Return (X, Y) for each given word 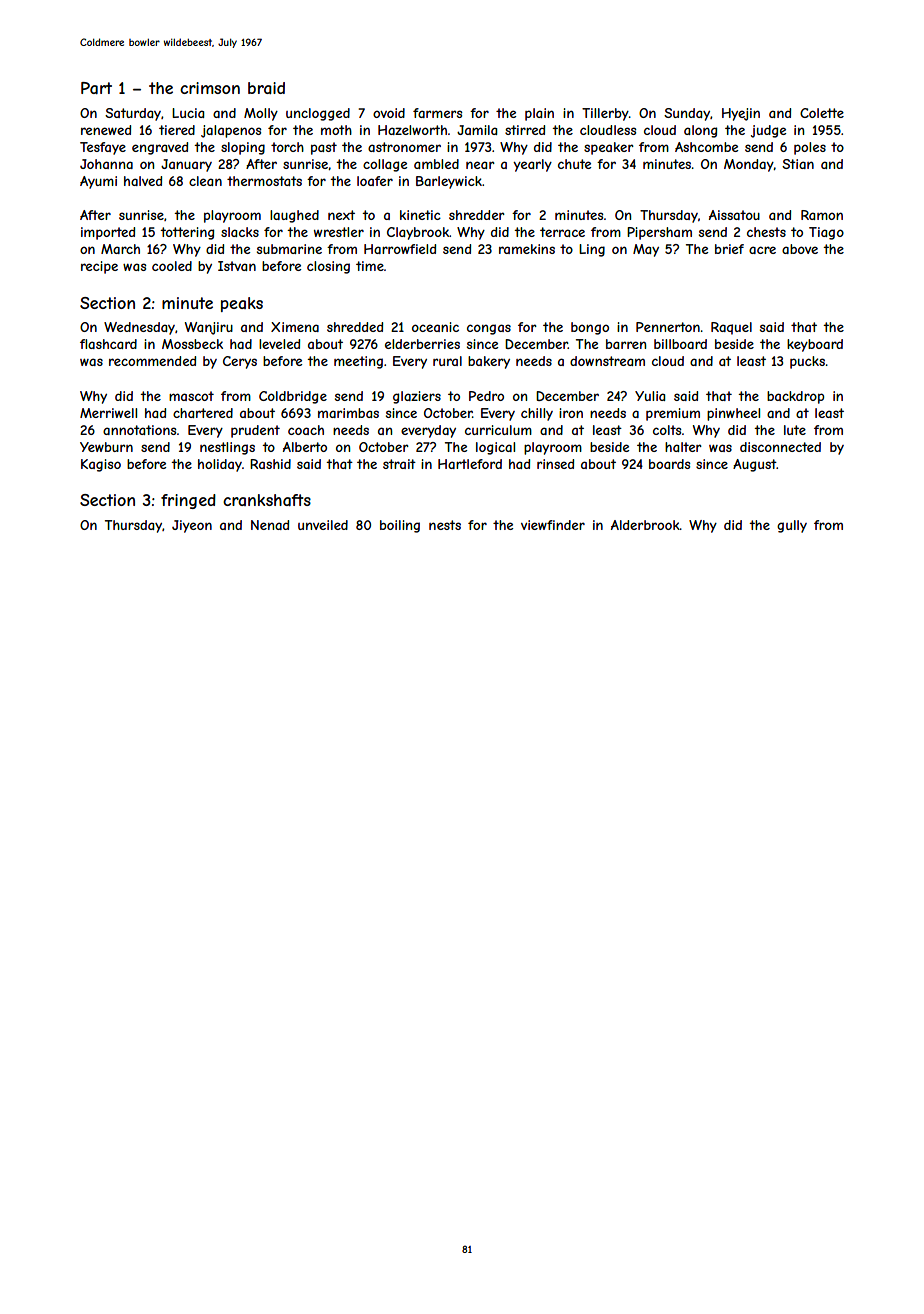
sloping (243, 148)
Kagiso (101, 465)
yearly (532, 165)
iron (571, 413)
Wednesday (139, 328)
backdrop (795, 397)
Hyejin (741, 114)
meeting (358, 362)
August (755, 465)
